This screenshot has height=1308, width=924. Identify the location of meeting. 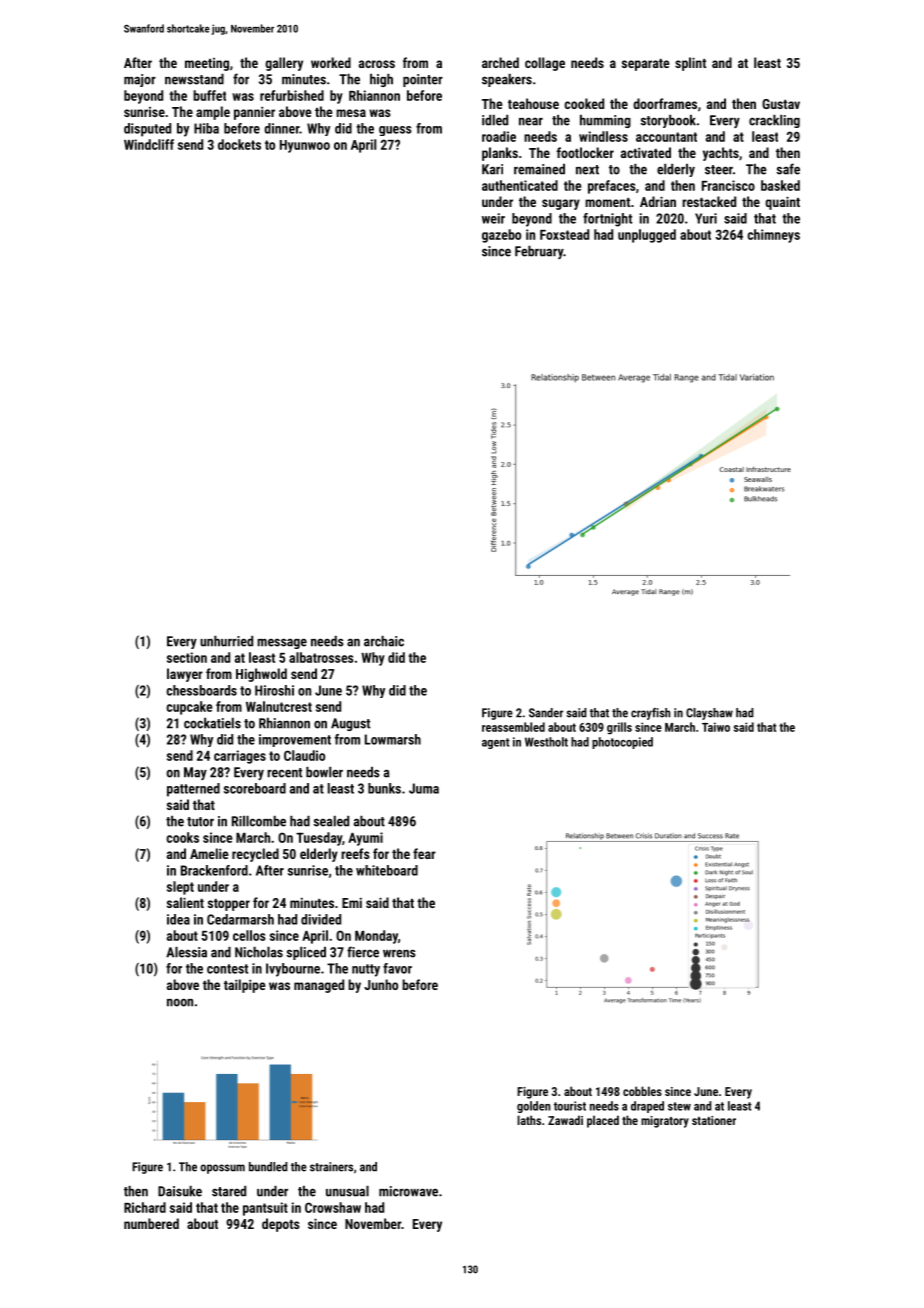
(207, 64).
